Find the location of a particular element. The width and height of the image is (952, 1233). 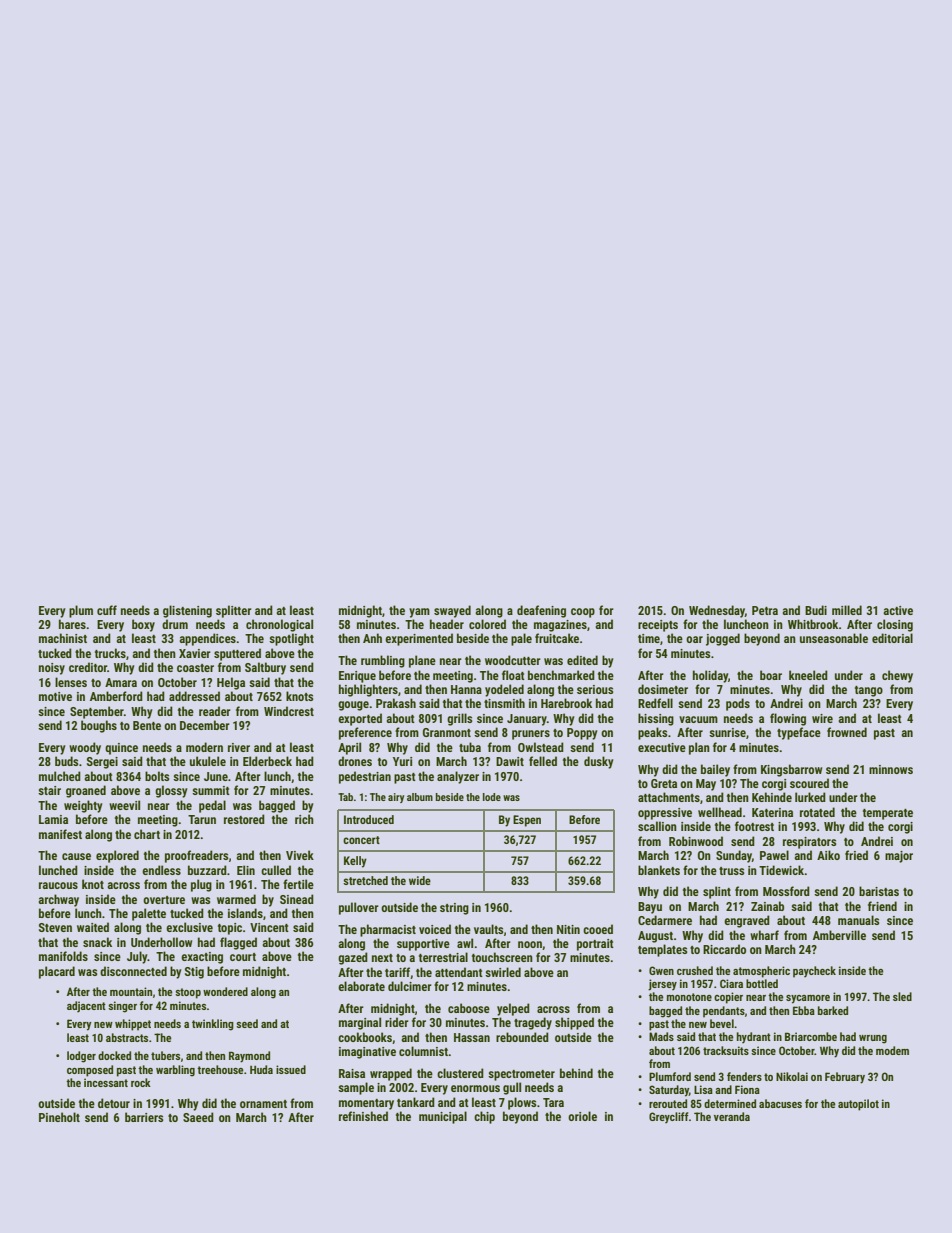

blankets is located at coordinates (659, 870).
